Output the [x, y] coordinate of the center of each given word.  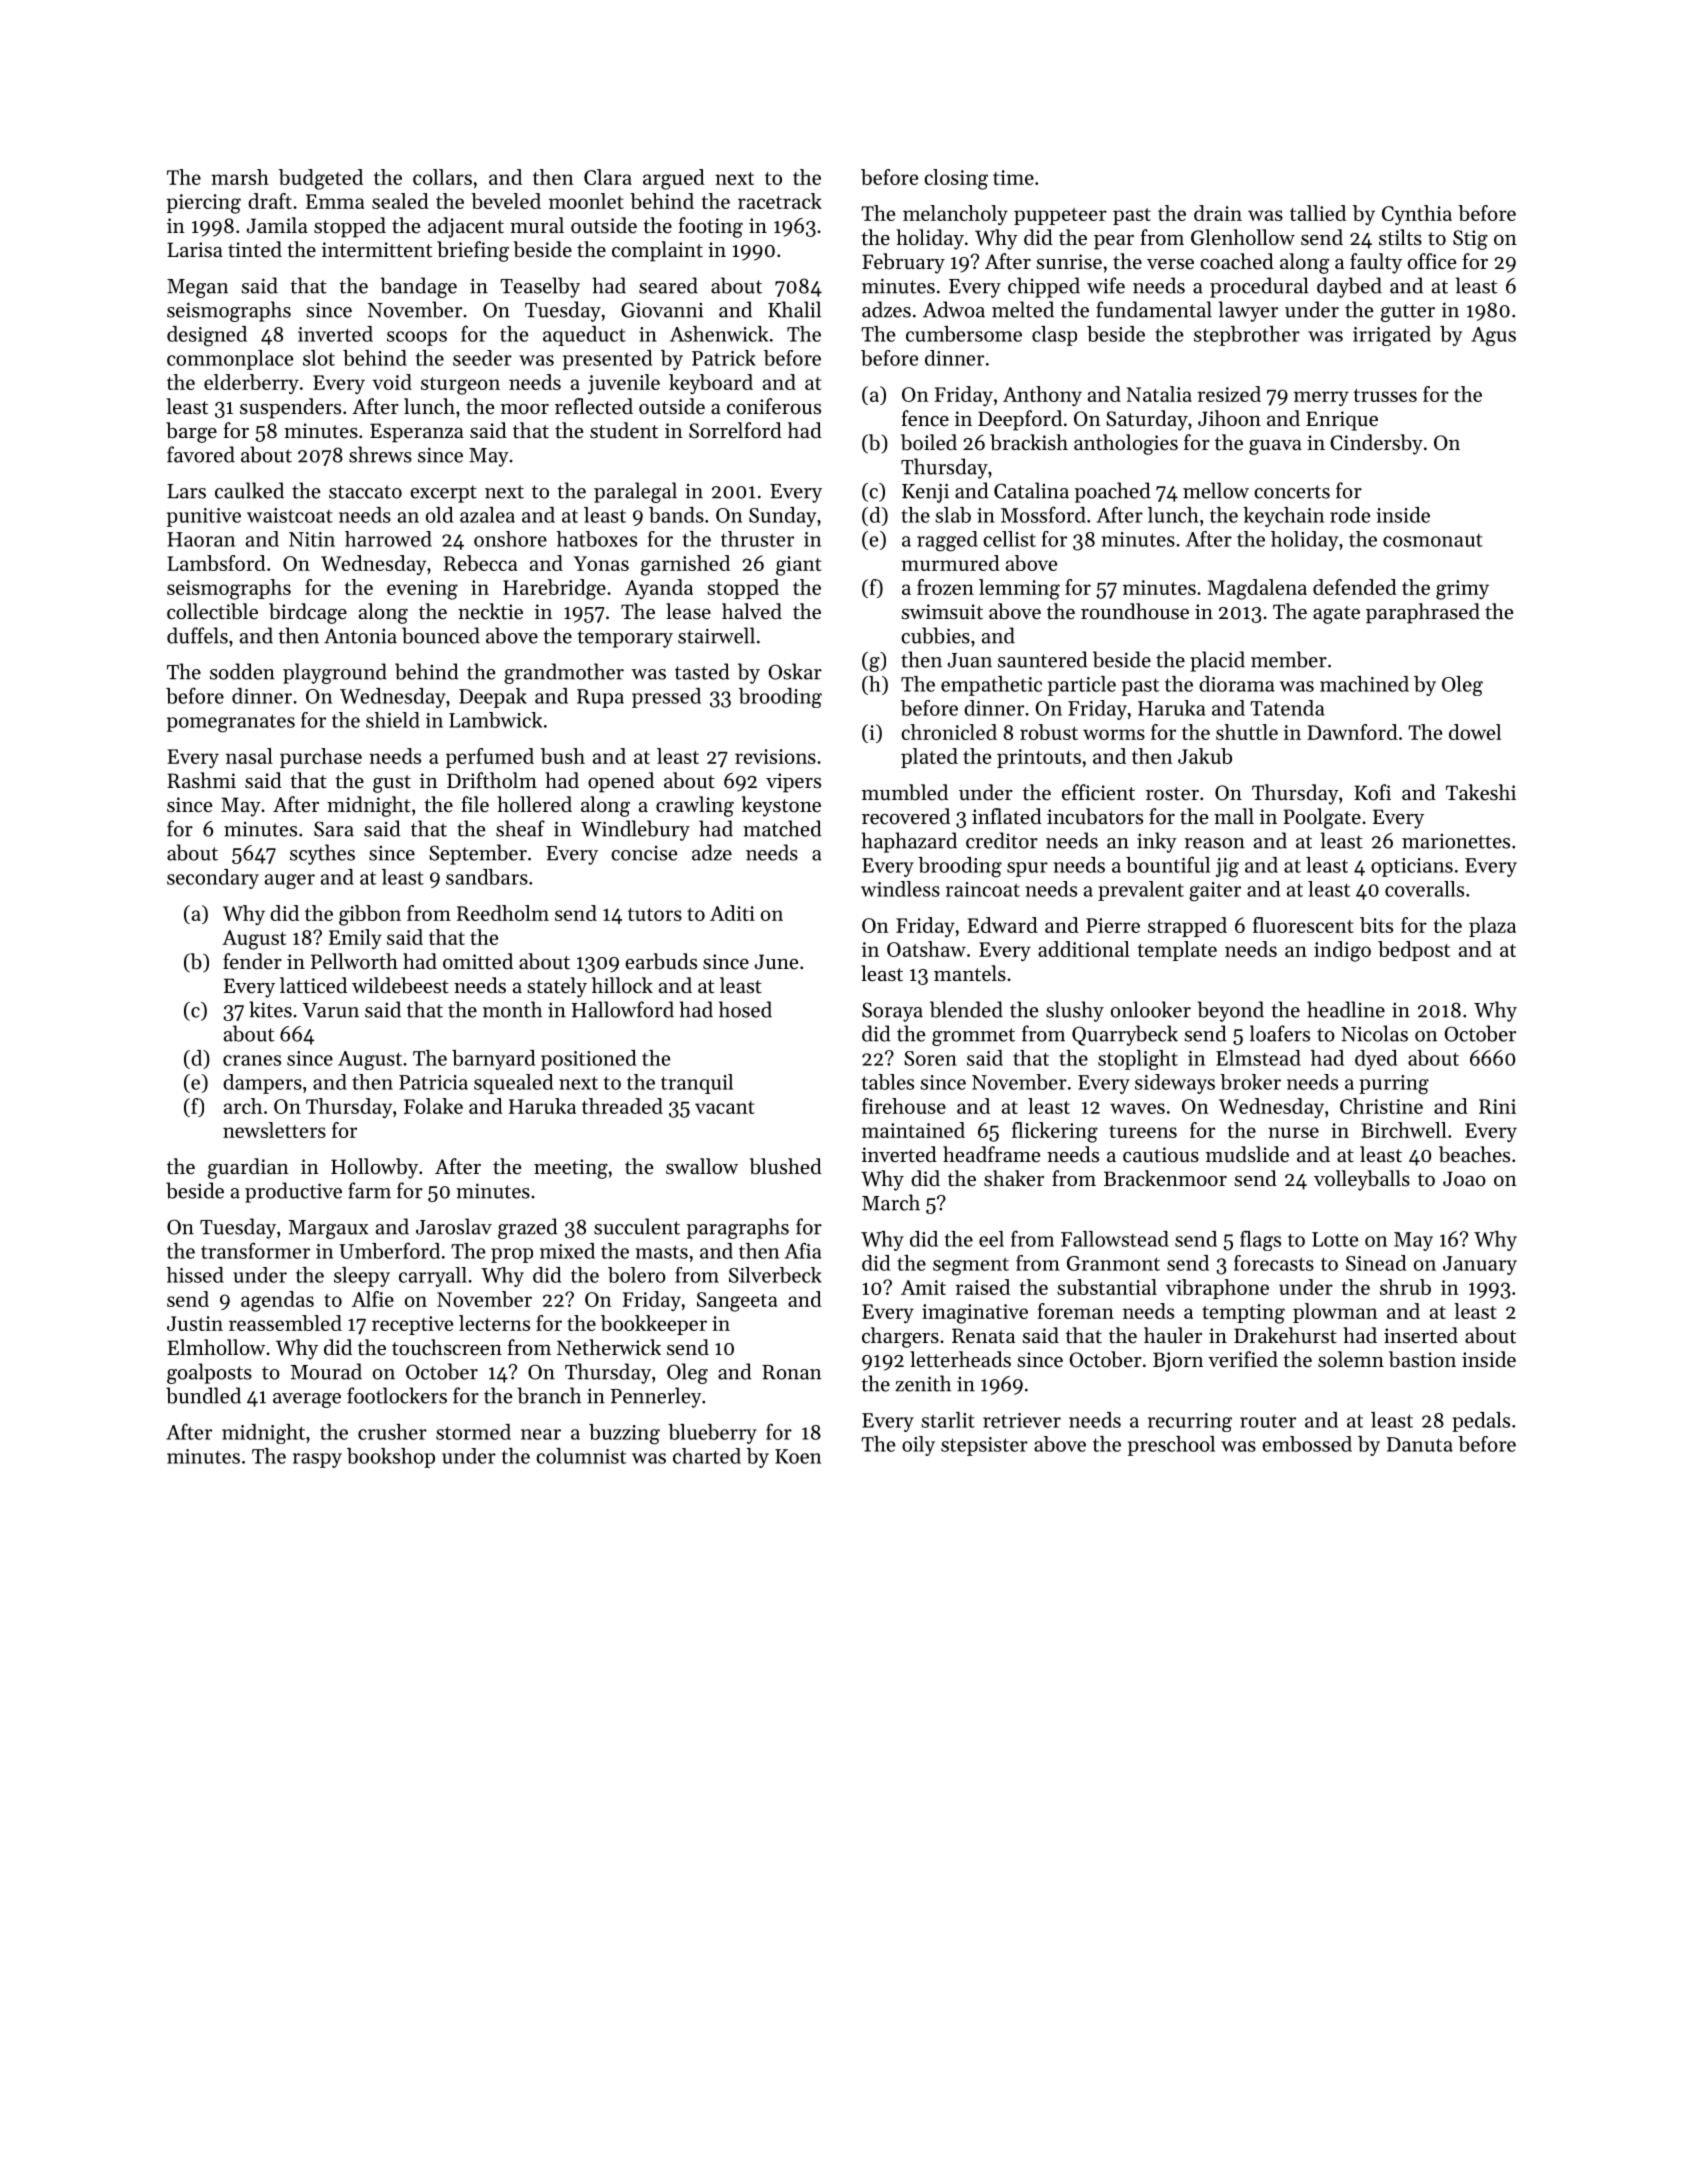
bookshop [391, 1458]
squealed [513, 1084]
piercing [204, 204]
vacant [725, 1107]
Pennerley [656, 1397]
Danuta [1420, 1444]
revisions [775, 756]
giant [799, 566]
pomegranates [231, 723]
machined [1364, 684]
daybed [1349, 287]
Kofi [1372, 792]
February [903, 263]
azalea [487, 515]
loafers [1280, 1033]
